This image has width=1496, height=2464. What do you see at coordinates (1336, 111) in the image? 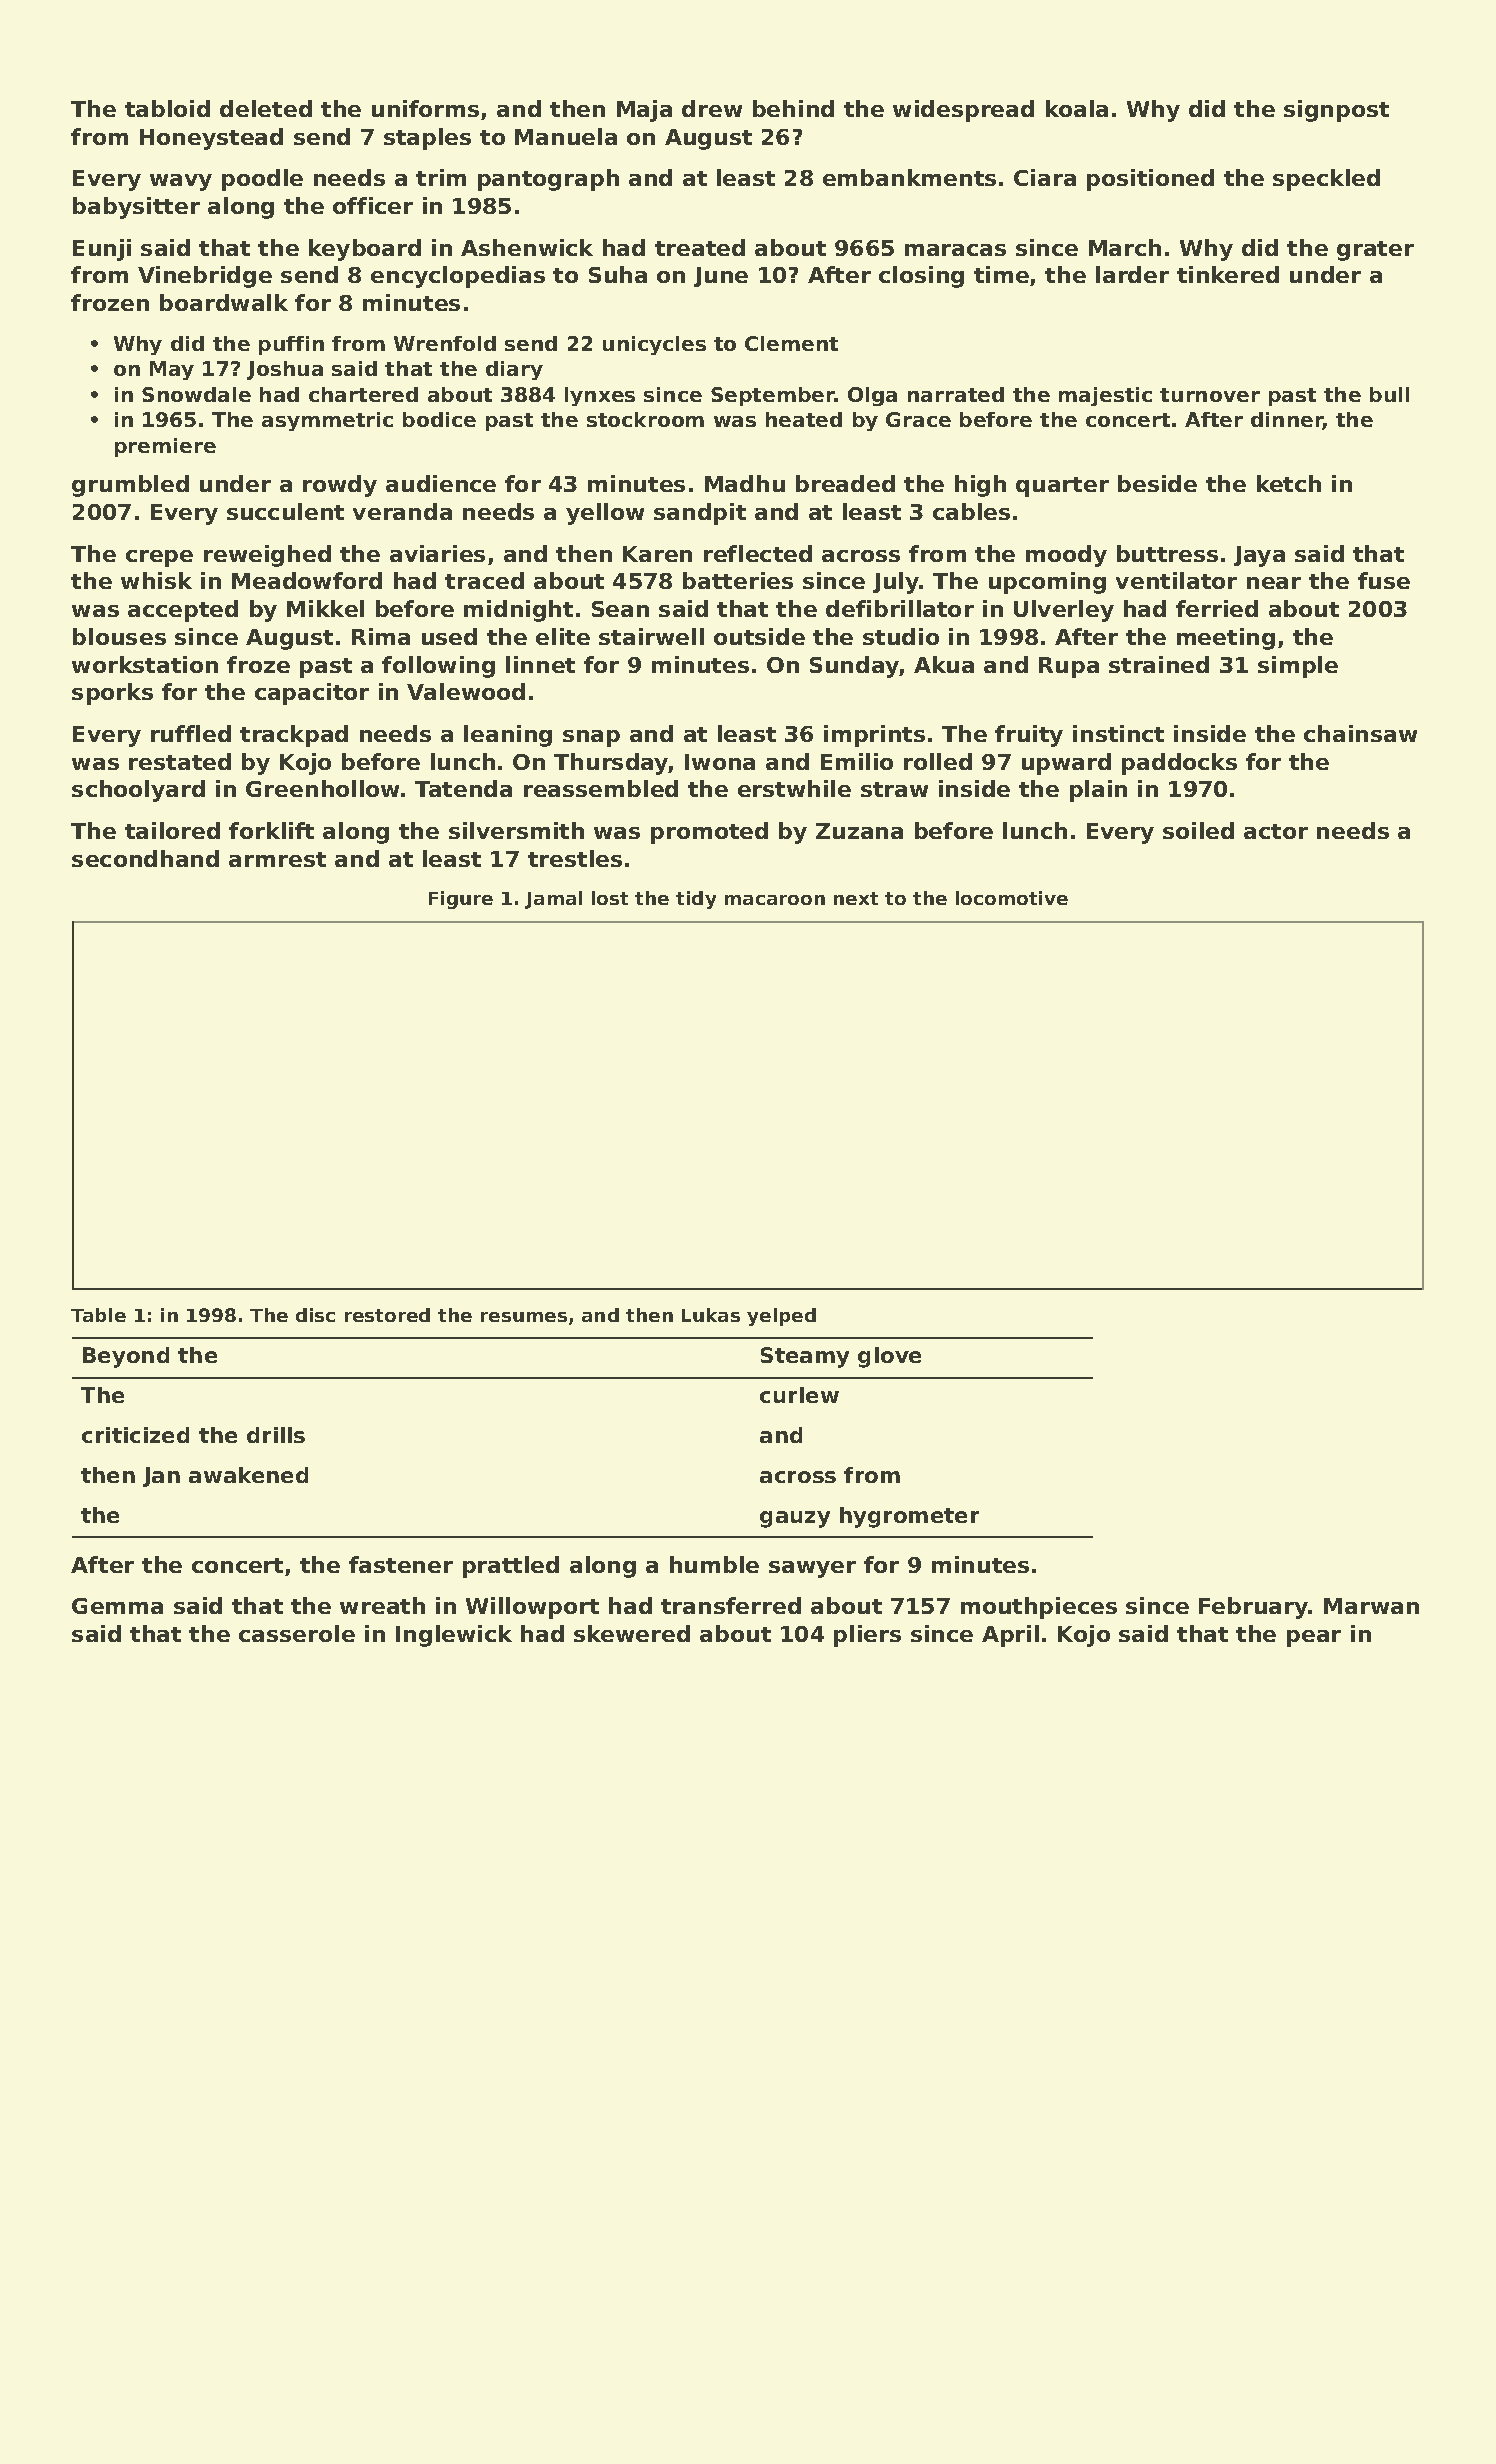
I see `signpost` at bounding box center [1336, 111].
